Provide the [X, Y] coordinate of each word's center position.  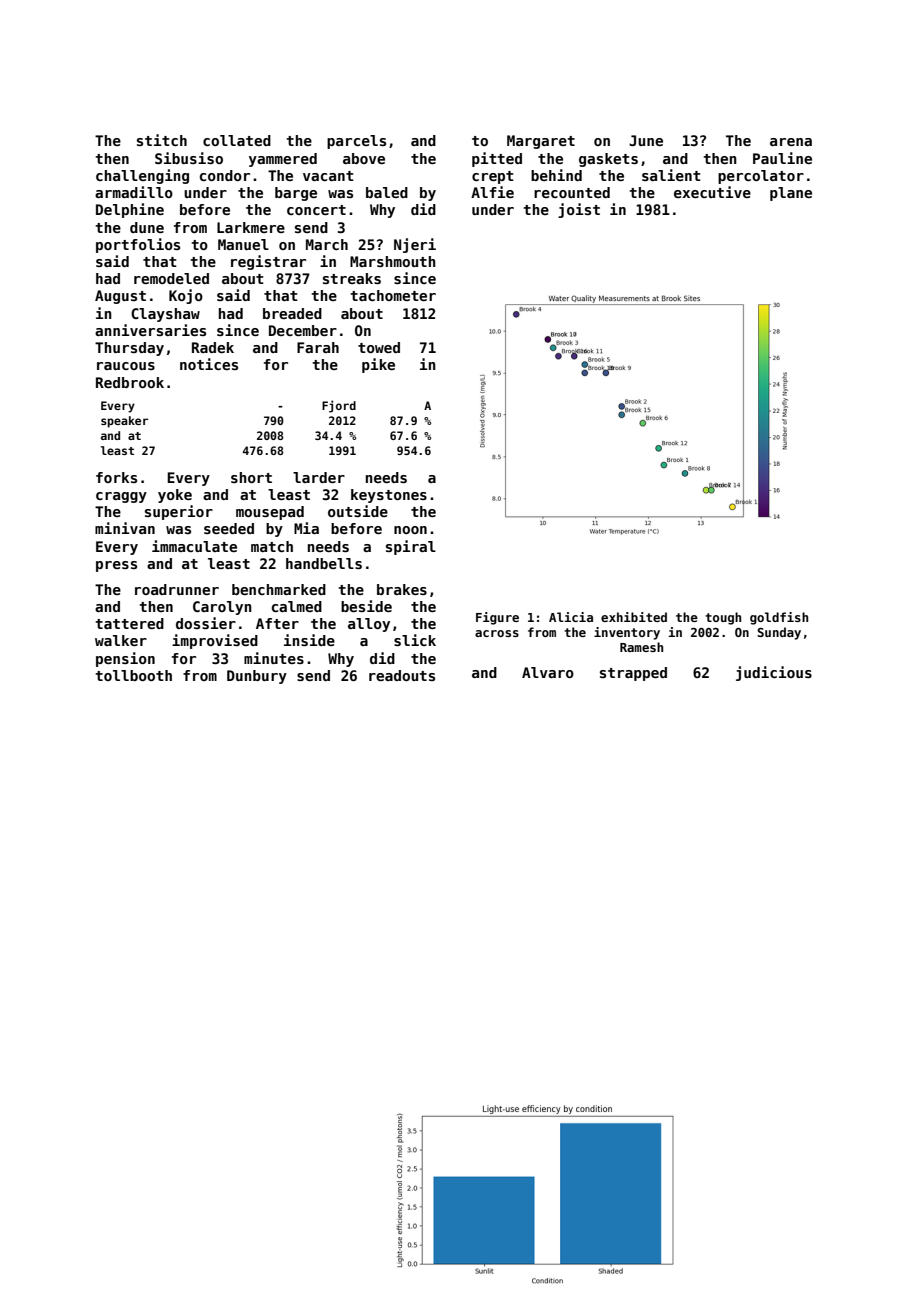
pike [378, 365]
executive [712, 192]
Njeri [415, 245]
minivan [125, 528]
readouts [402, 675]
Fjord [339, 406]
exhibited [634, 617]
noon [410, 530]
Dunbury [257, 677]
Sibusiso [189, 158]
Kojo [186, 296]
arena [791, 142]
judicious [774, 673]
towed [379, 347]
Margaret [541, 142]
